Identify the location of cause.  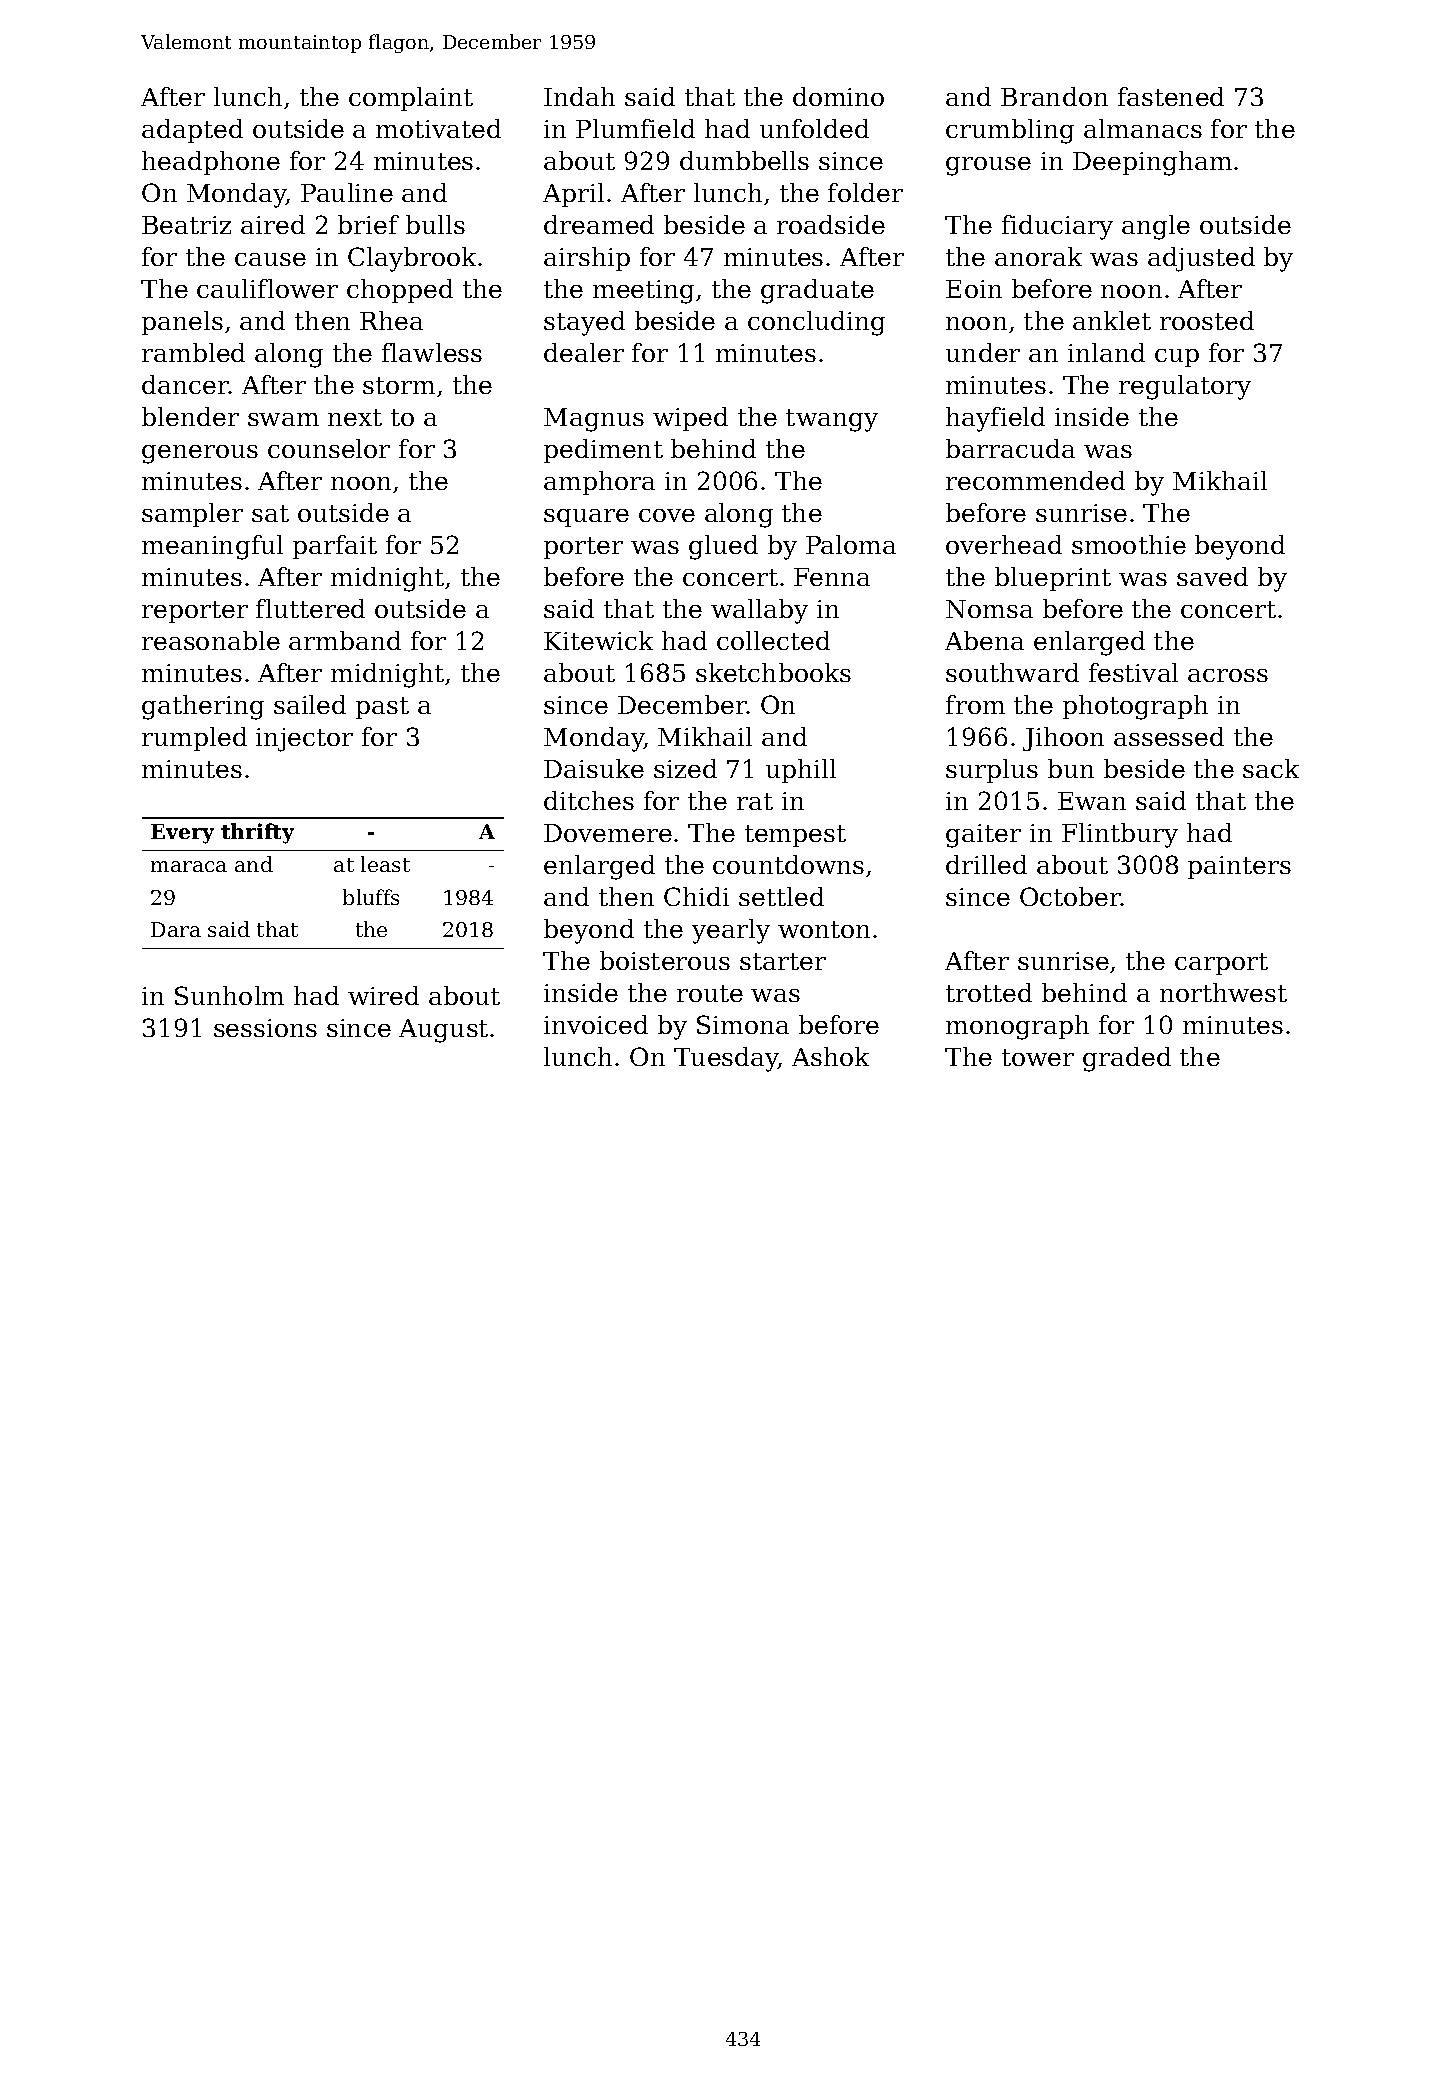
(270, 259).
